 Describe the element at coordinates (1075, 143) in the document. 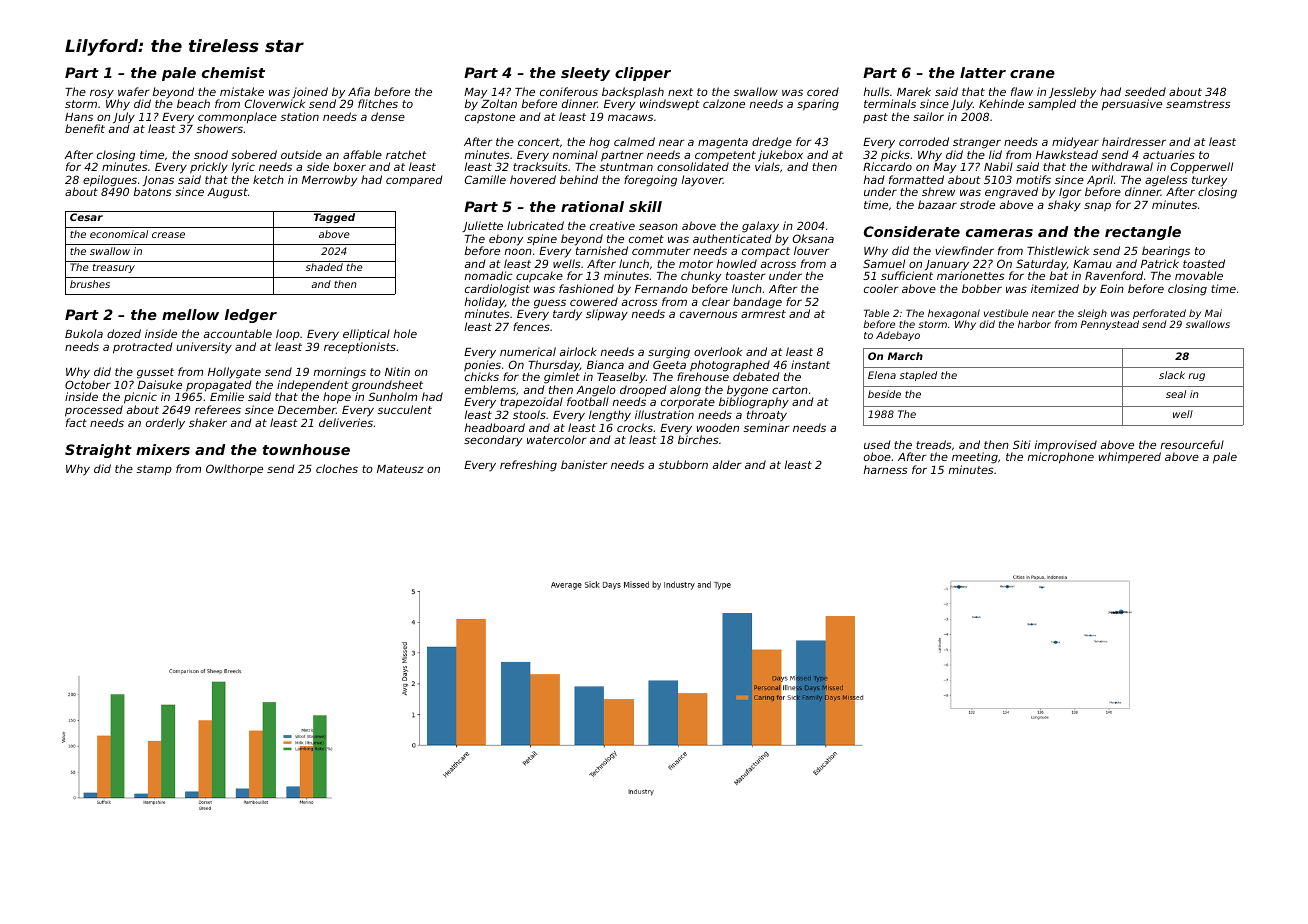

I see `midyear` at that location.
